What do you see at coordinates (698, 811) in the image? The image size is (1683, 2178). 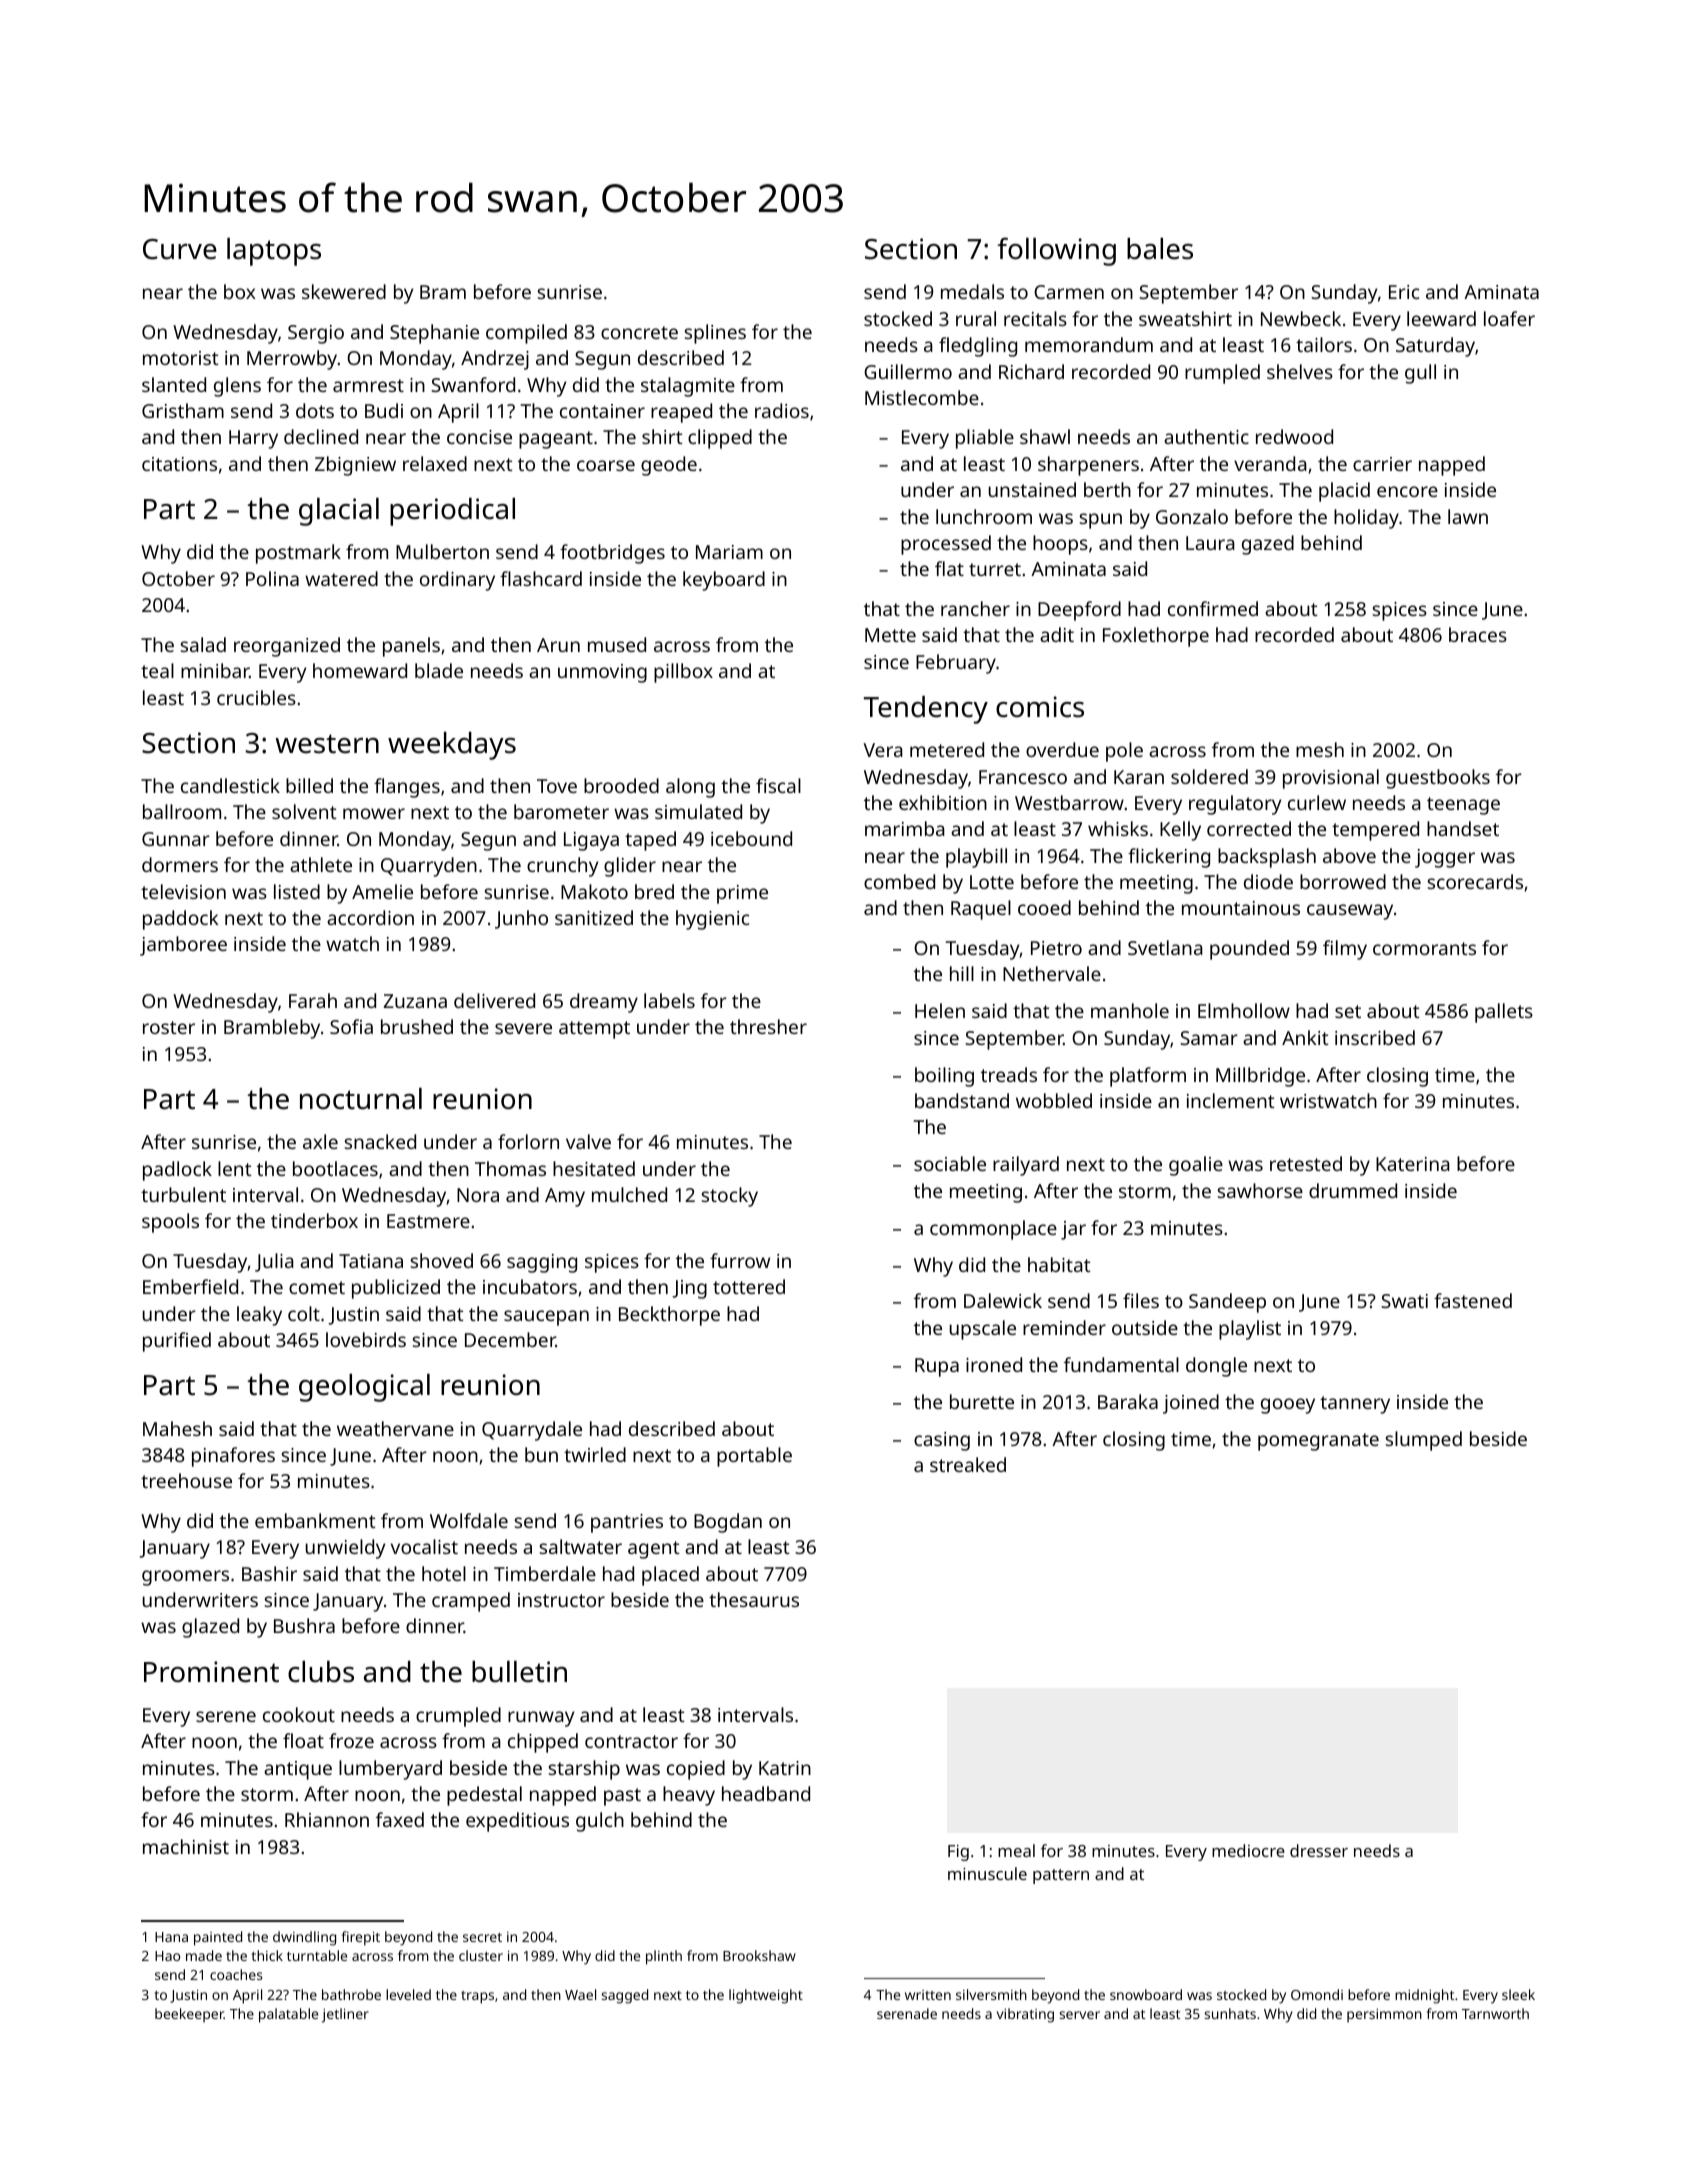 I see `simulated` at bounding box center [698, 811].
